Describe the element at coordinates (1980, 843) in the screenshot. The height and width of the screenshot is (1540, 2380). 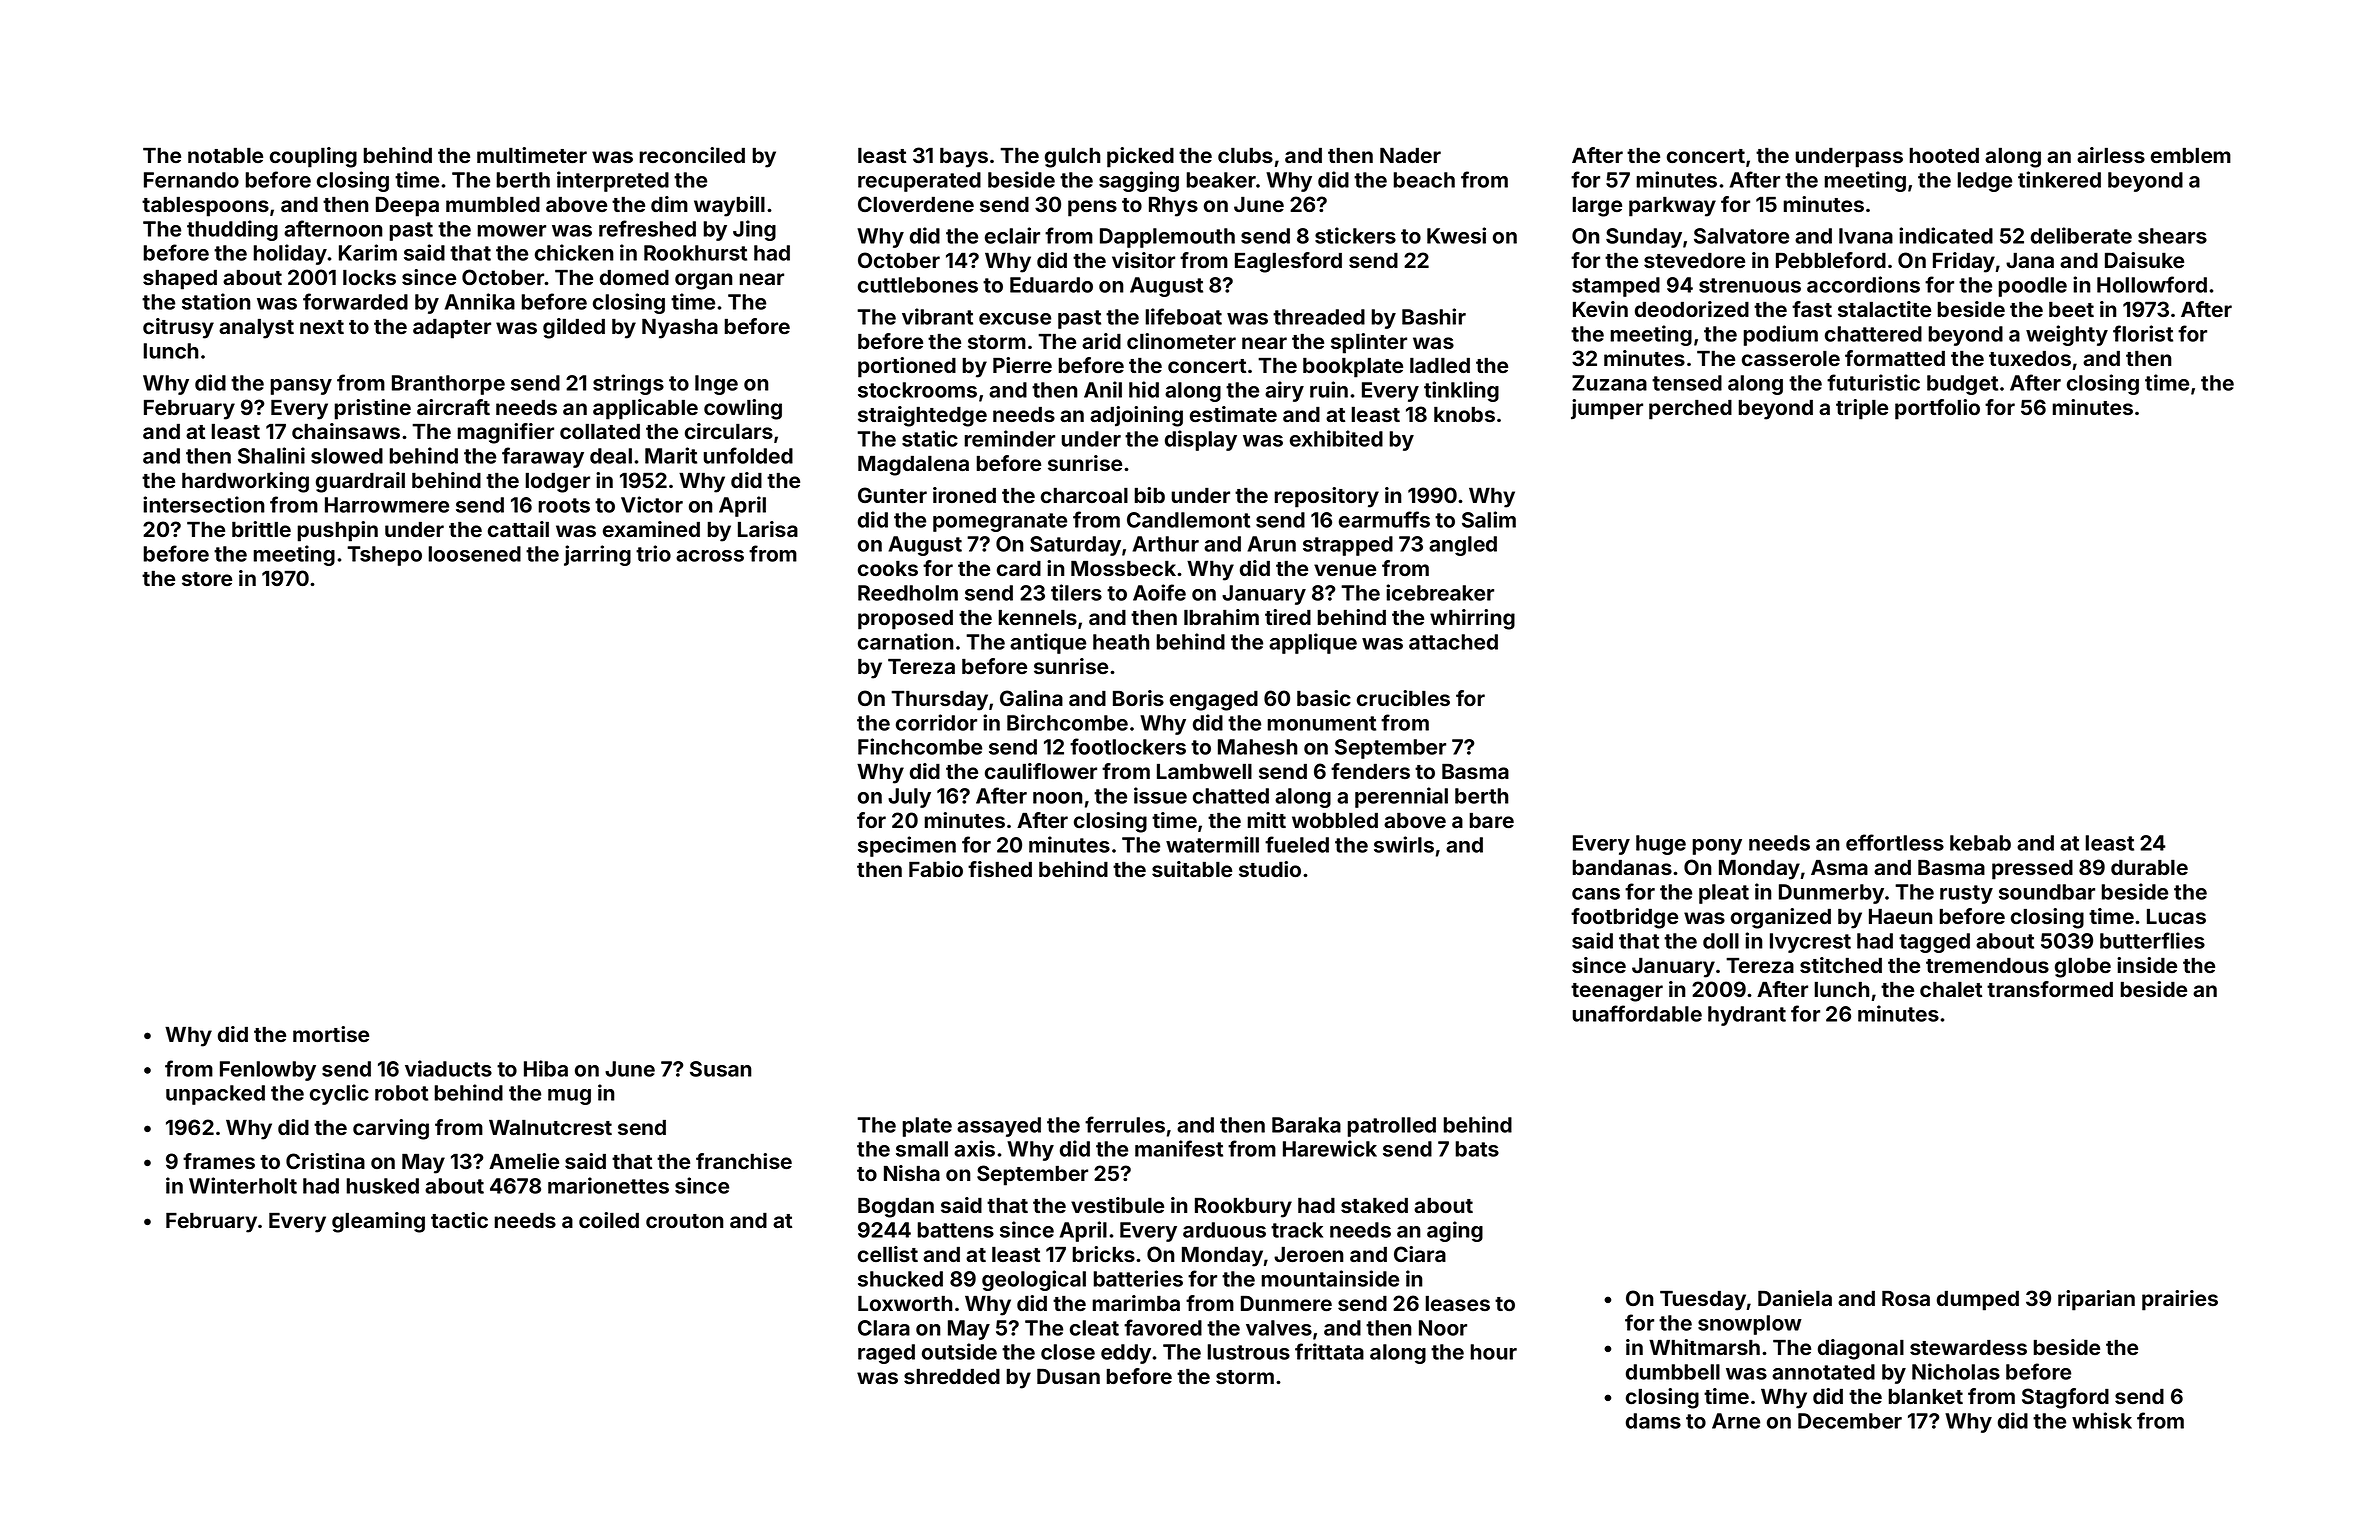
I see `kebab` at that location.
